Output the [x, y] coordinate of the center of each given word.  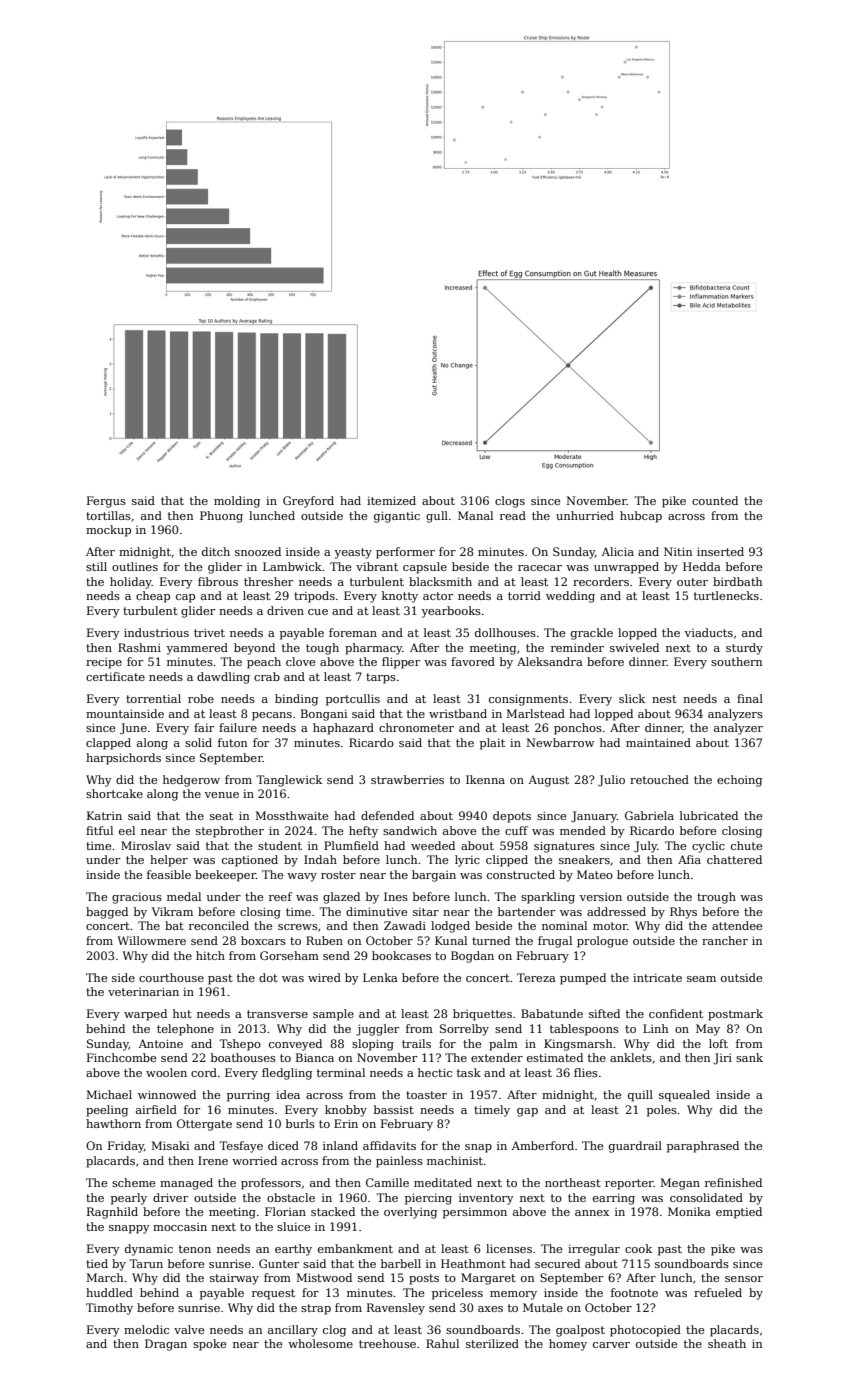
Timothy [109, 1309]
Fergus [106, 502]
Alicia [618, 551]
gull [437, 517]
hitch [210, 955]
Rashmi [139, 647]
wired [324, 977]
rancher [725, 940]
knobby [346, 1111]
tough [322, 649]
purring [248, 1096]
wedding [570, 597]
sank [749, 1057]
